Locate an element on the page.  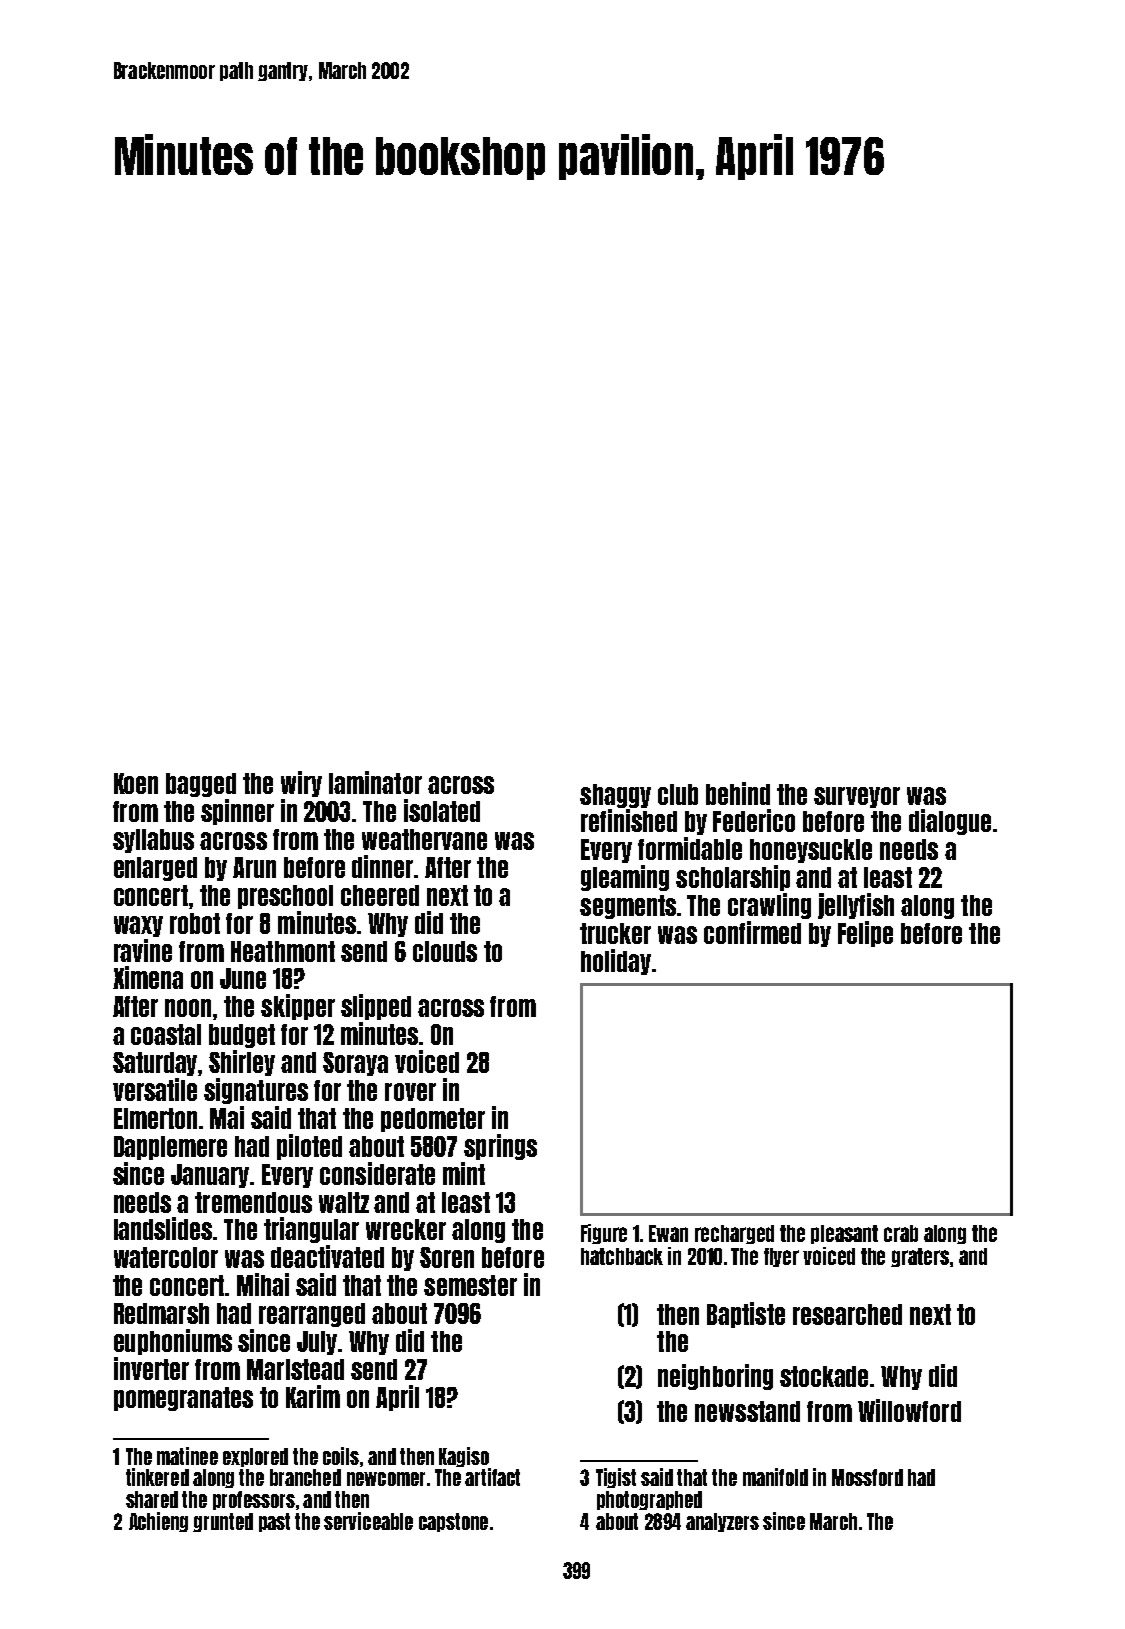
pleasant is located at coordinates (844, 1234).
